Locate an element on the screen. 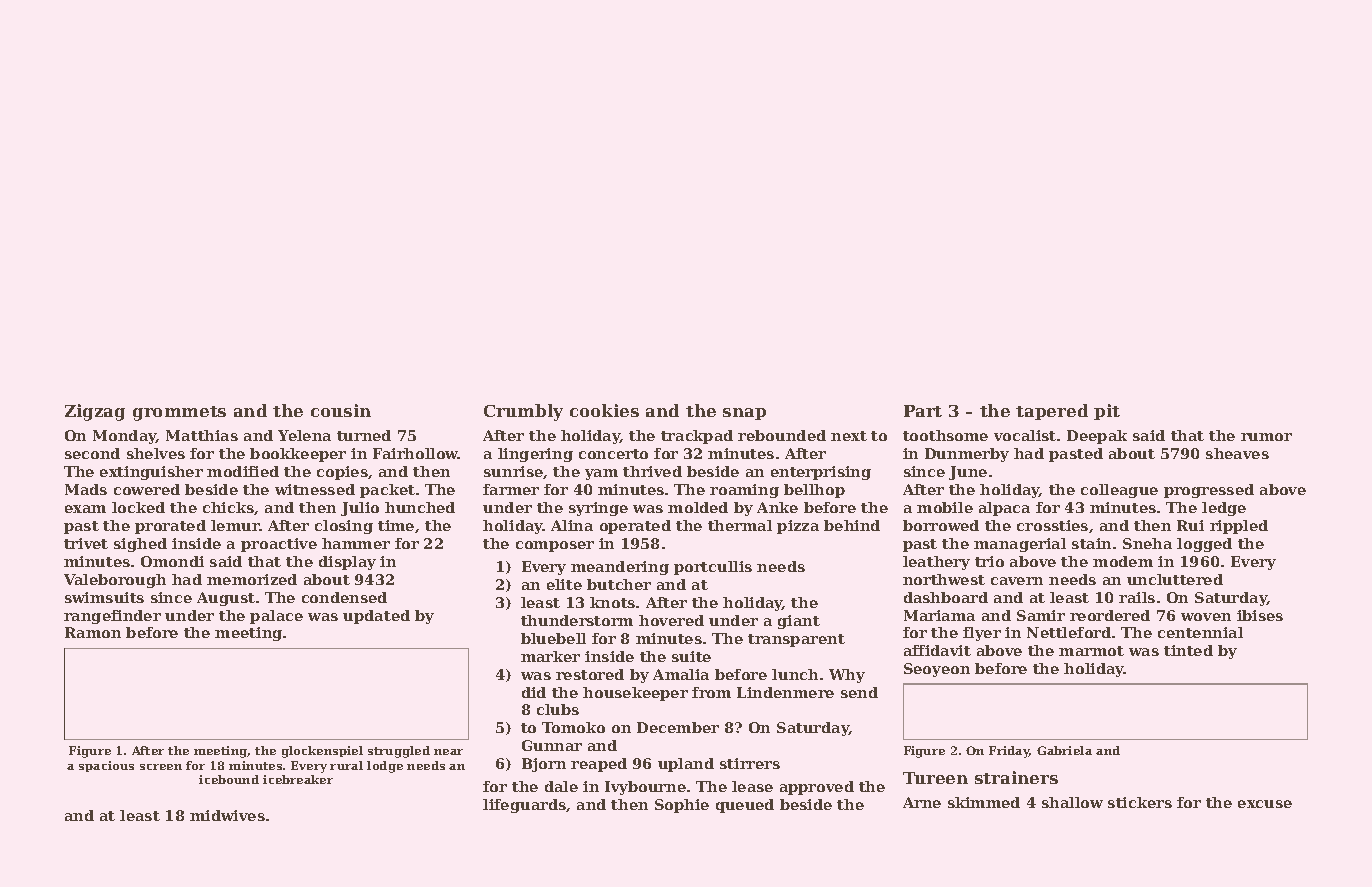  queued is located at coordinates (745, 806).
